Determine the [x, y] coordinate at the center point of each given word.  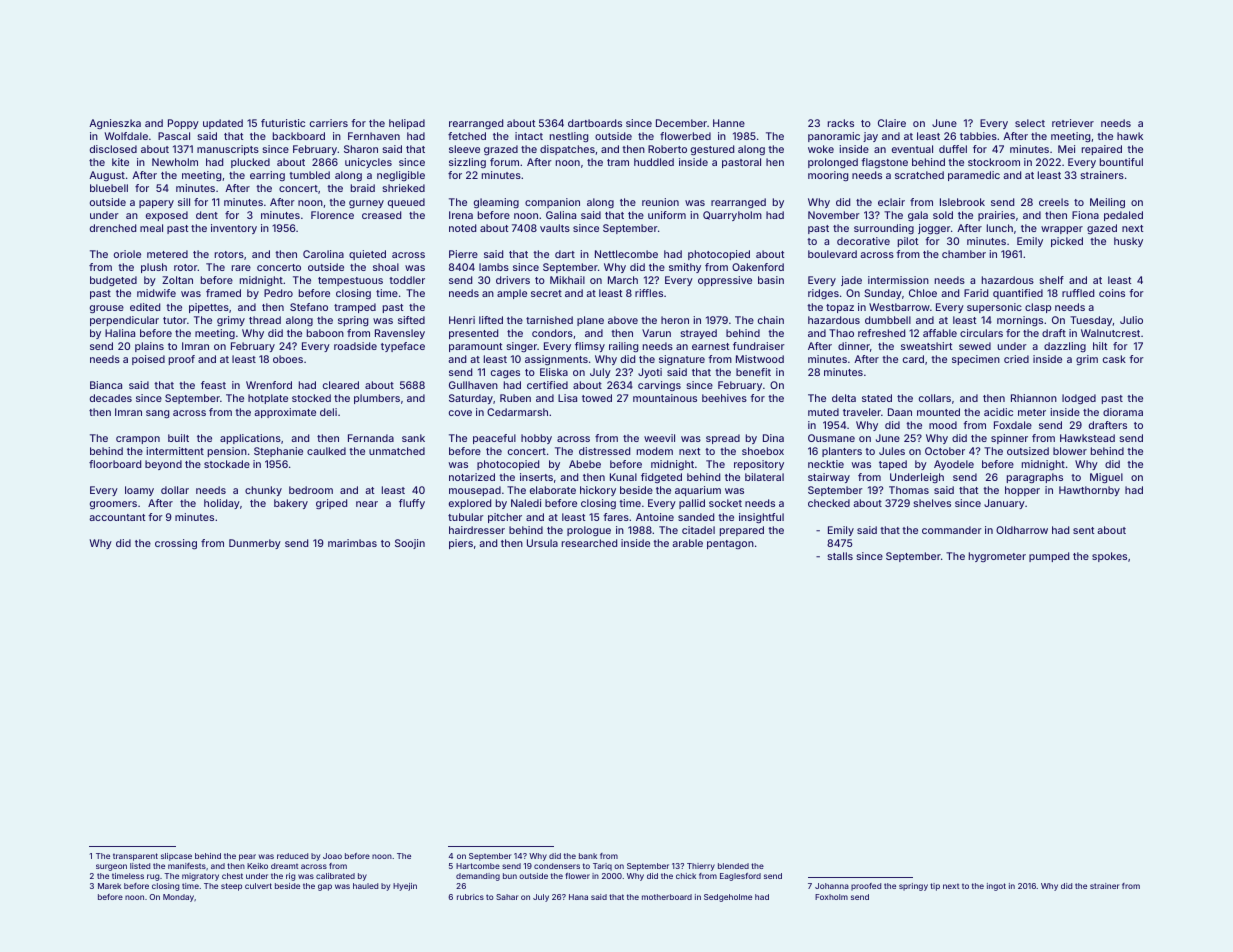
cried [1016, 359]
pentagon [730, 544]
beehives [724, 398]
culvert [258, 886]
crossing [176, 544]
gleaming [496, 203]
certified [547, 385]
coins [1112, 293]
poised [148, 360]
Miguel [1106, 478]
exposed [167, 216]
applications [250, 439]
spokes [1109, 557]
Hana [578, 897]
